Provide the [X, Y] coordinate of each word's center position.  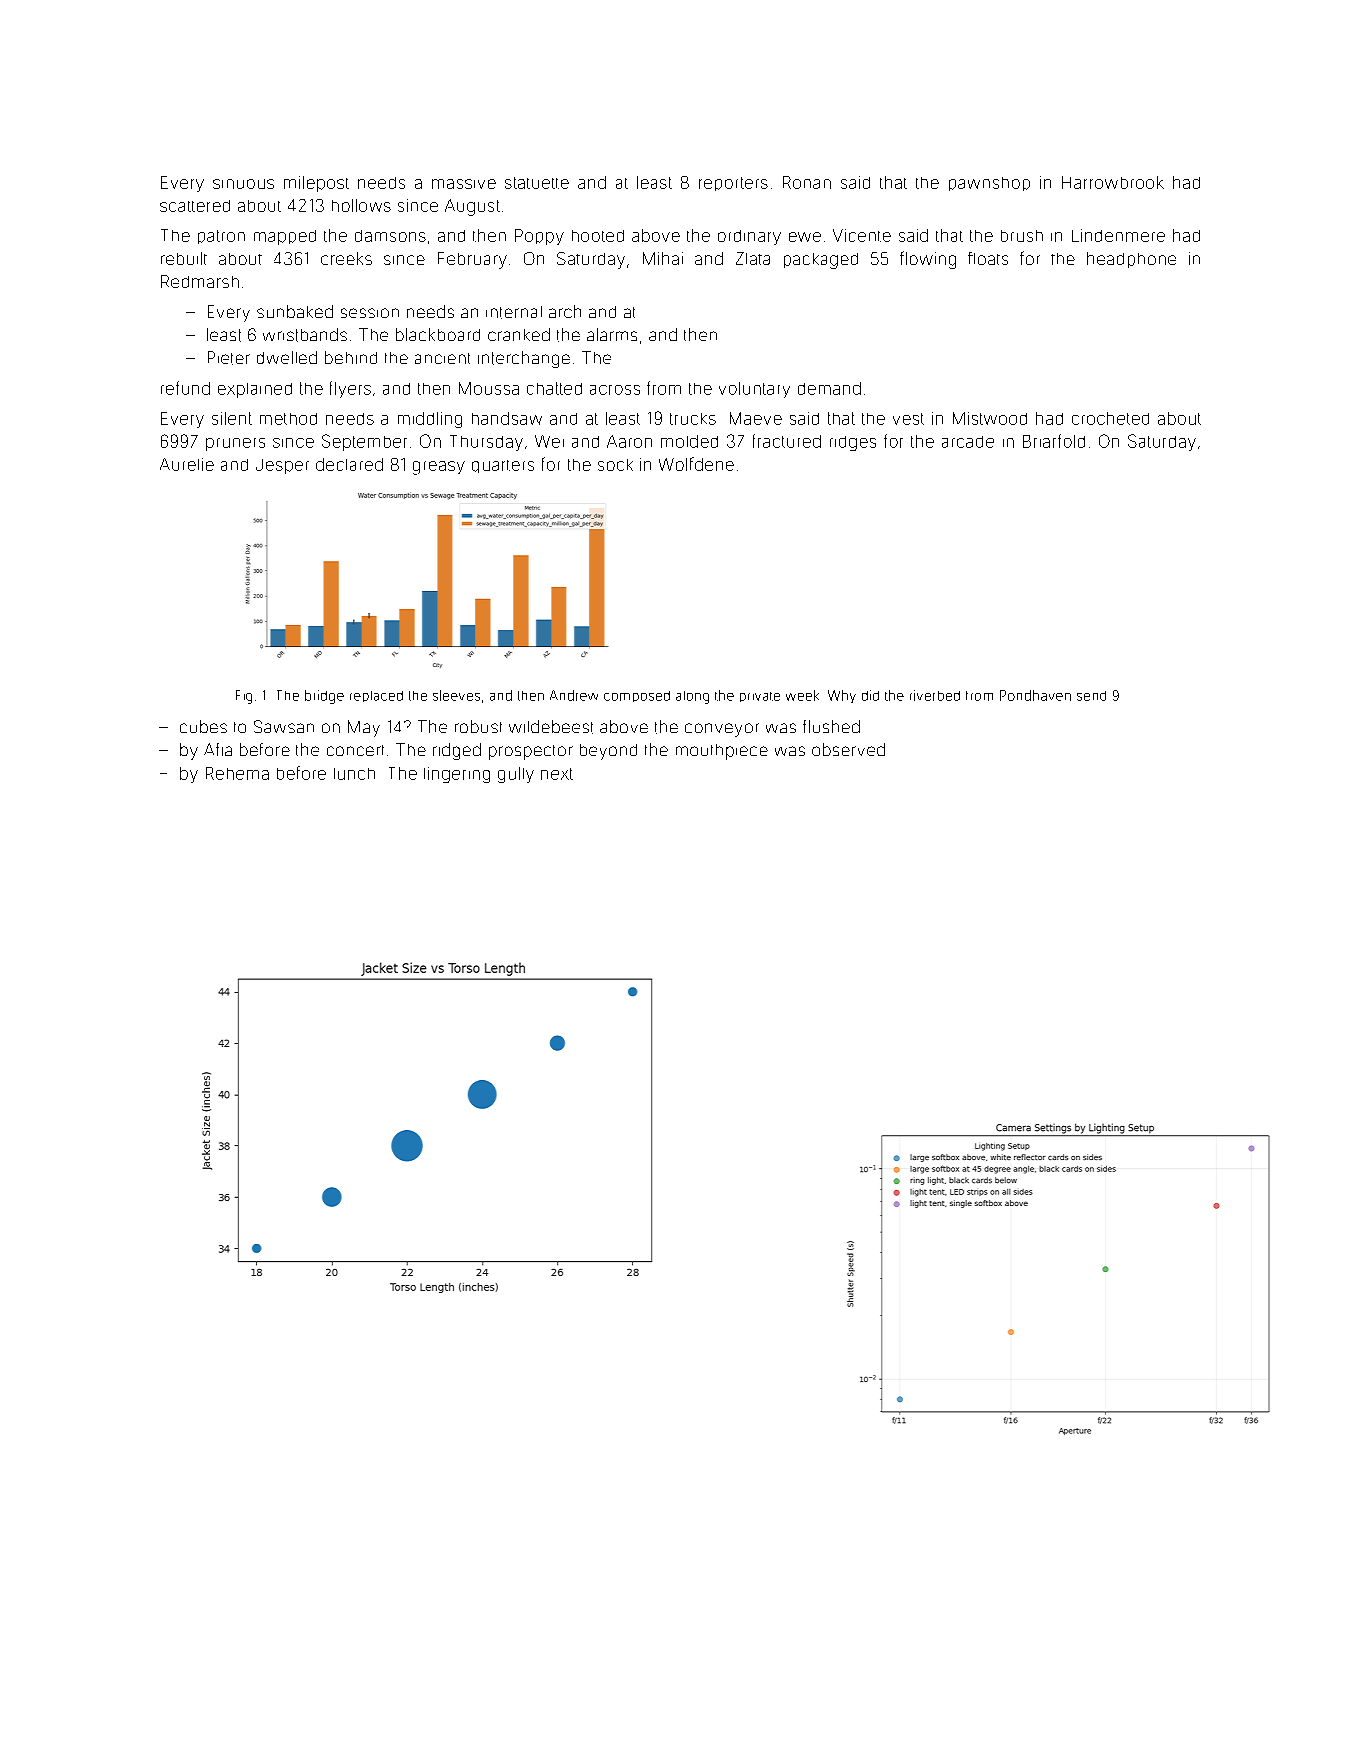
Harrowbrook [1113, 182]
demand [829, 388]
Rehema [237, 773]
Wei [549, 441]
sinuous [243, 184]
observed [848, 749]
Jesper [282, 466]
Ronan [807, 182]
